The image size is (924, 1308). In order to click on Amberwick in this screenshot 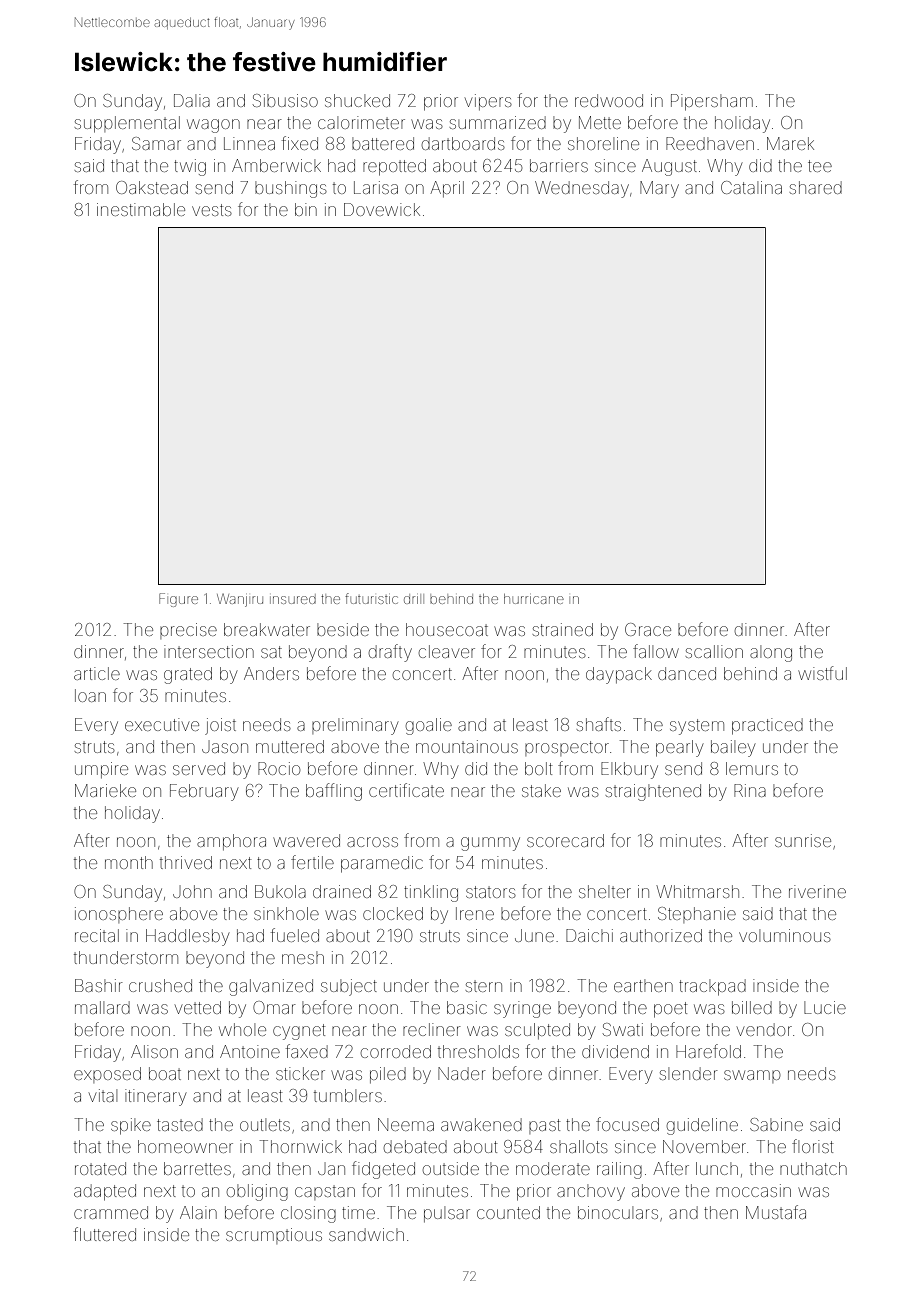, I will do `click(276, 165)`.
